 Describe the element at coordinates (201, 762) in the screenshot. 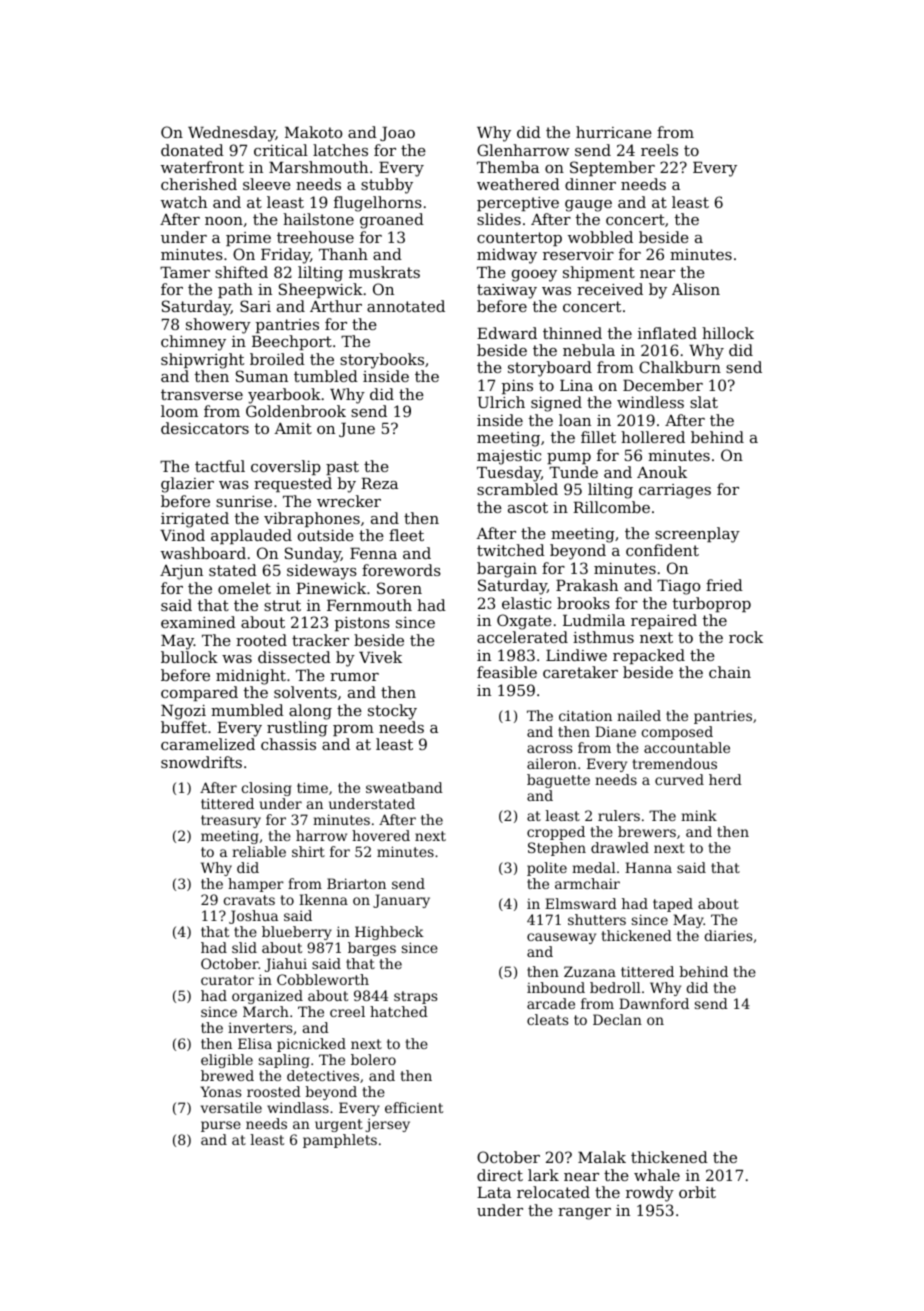

I see `snowdrifts` at that location.
